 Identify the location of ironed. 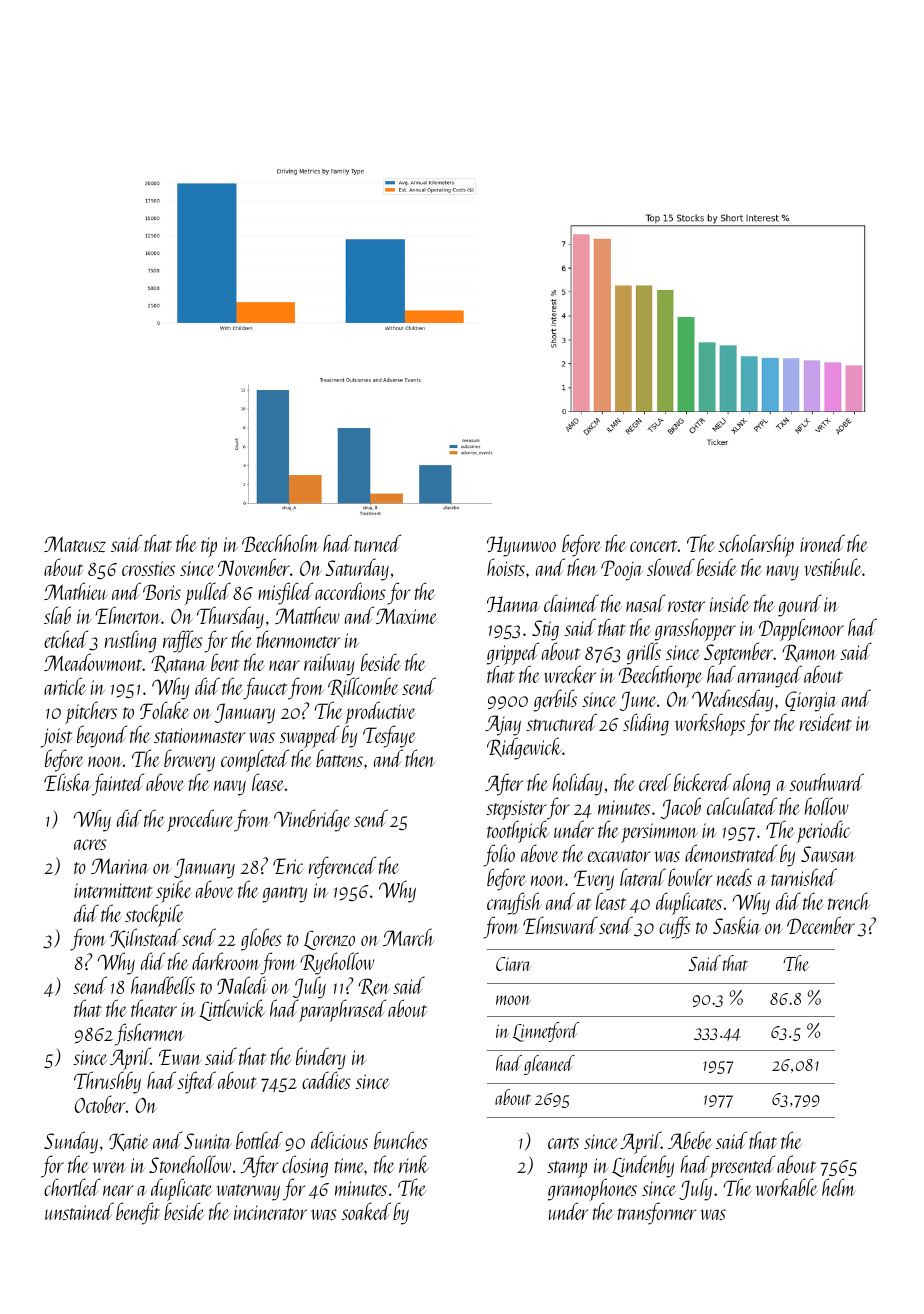
(822, 543).
